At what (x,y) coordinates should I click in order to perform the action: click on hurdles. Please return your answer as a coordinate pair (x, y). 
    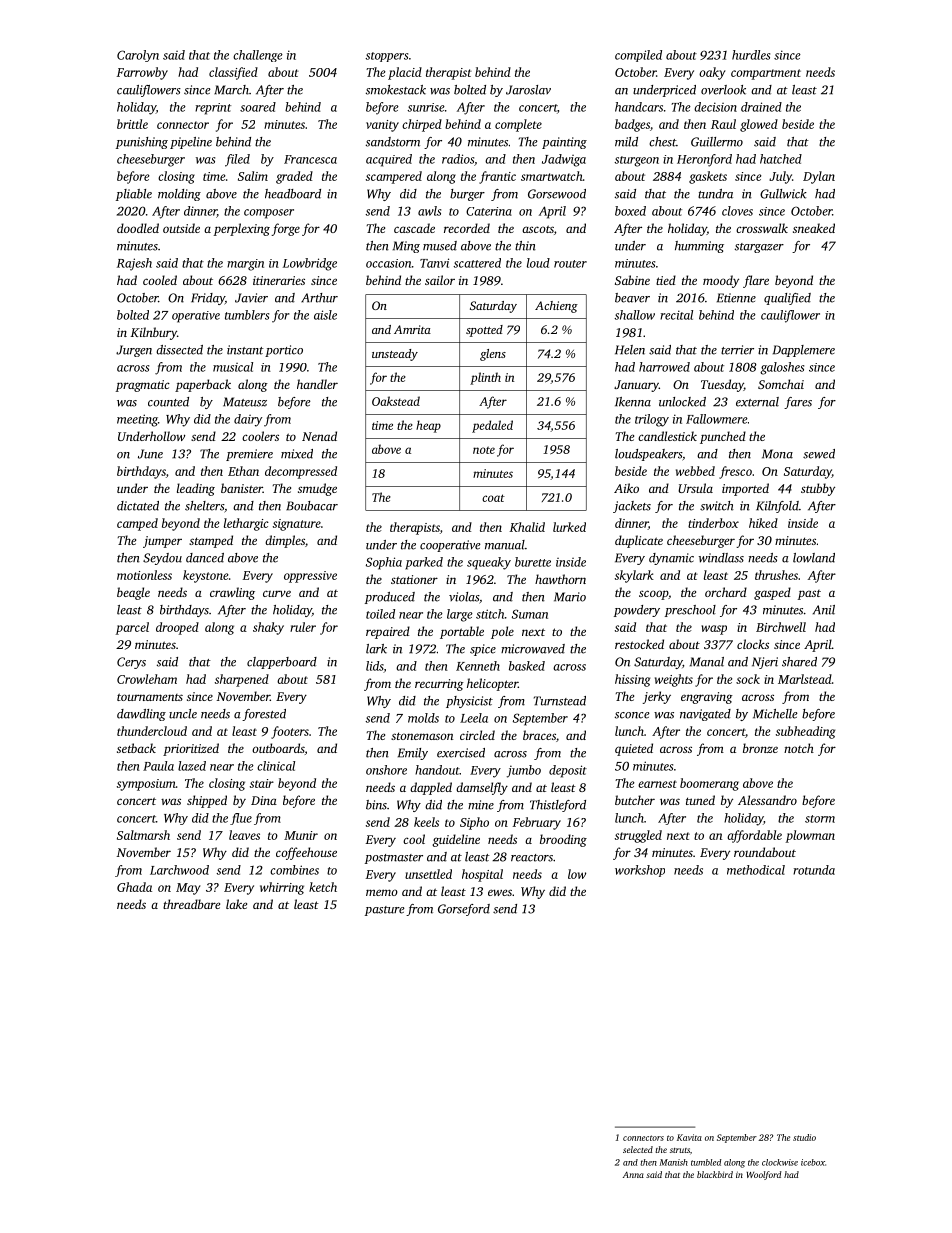
    Looking at the image, I should click on (751, 55).
